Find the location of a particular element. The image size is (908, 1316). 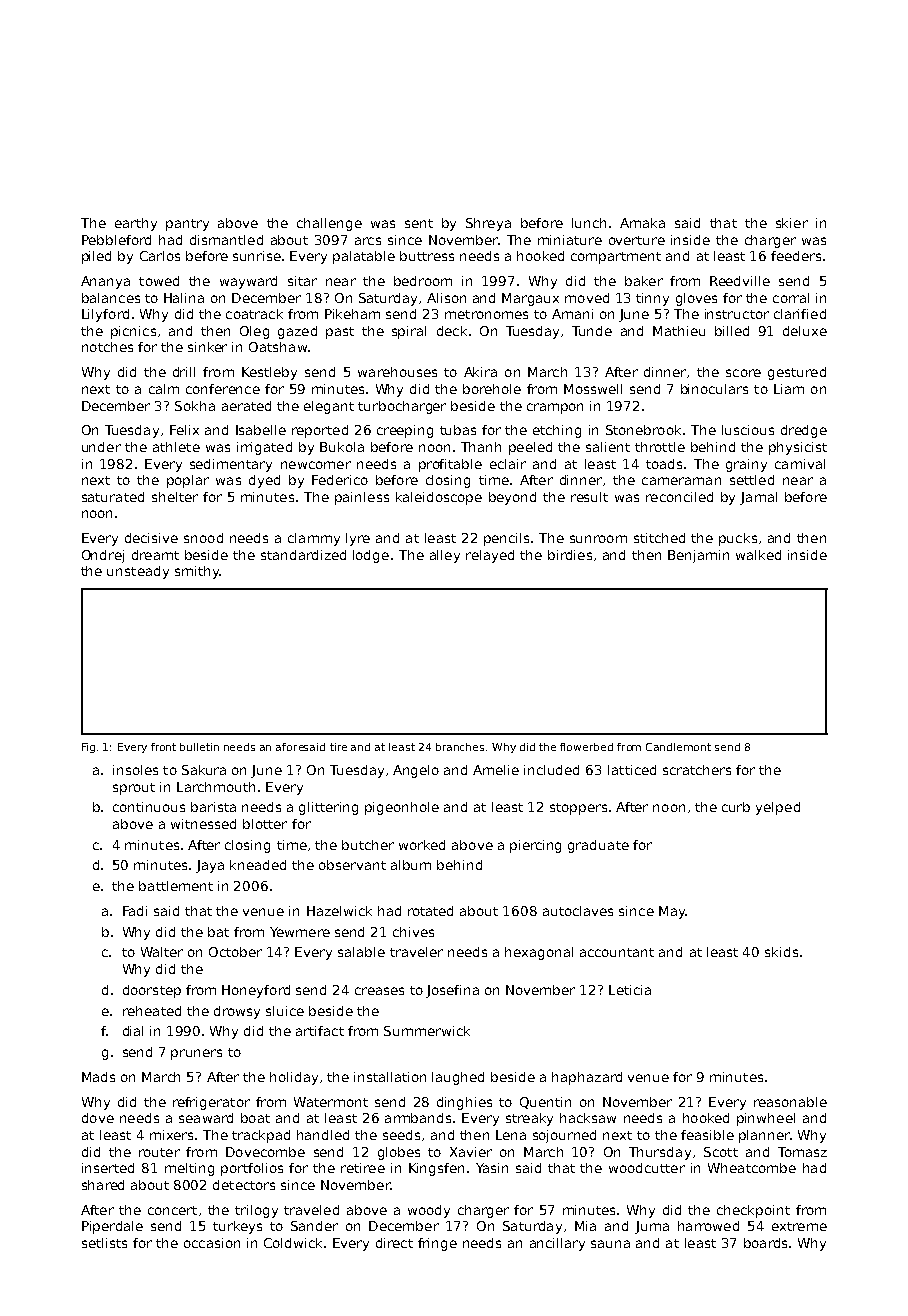

Benjamin is located at coordinates (698, 556).
